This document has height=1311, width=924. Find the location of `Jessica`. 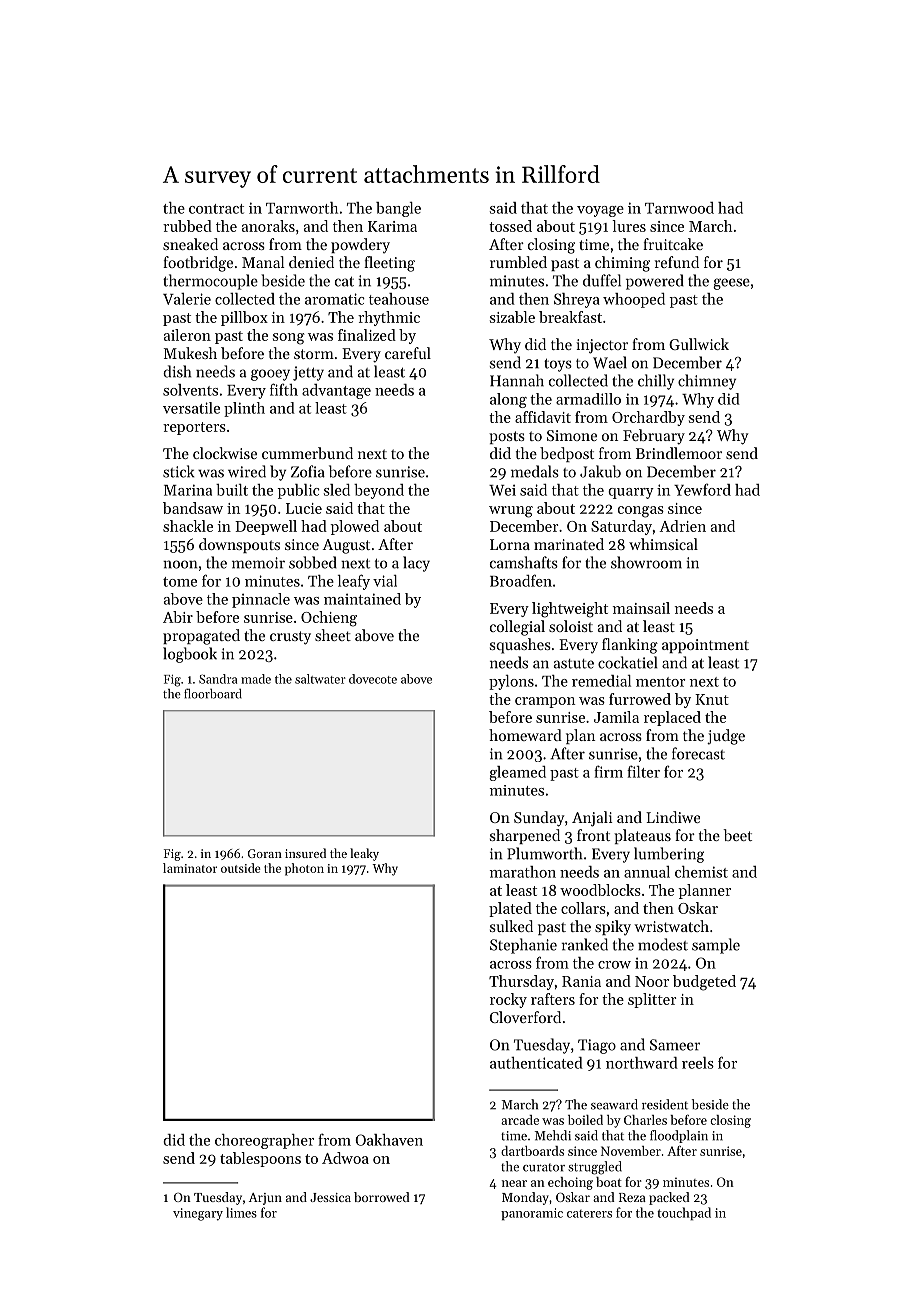

Jessica is located at coordinates (330, 1197).
